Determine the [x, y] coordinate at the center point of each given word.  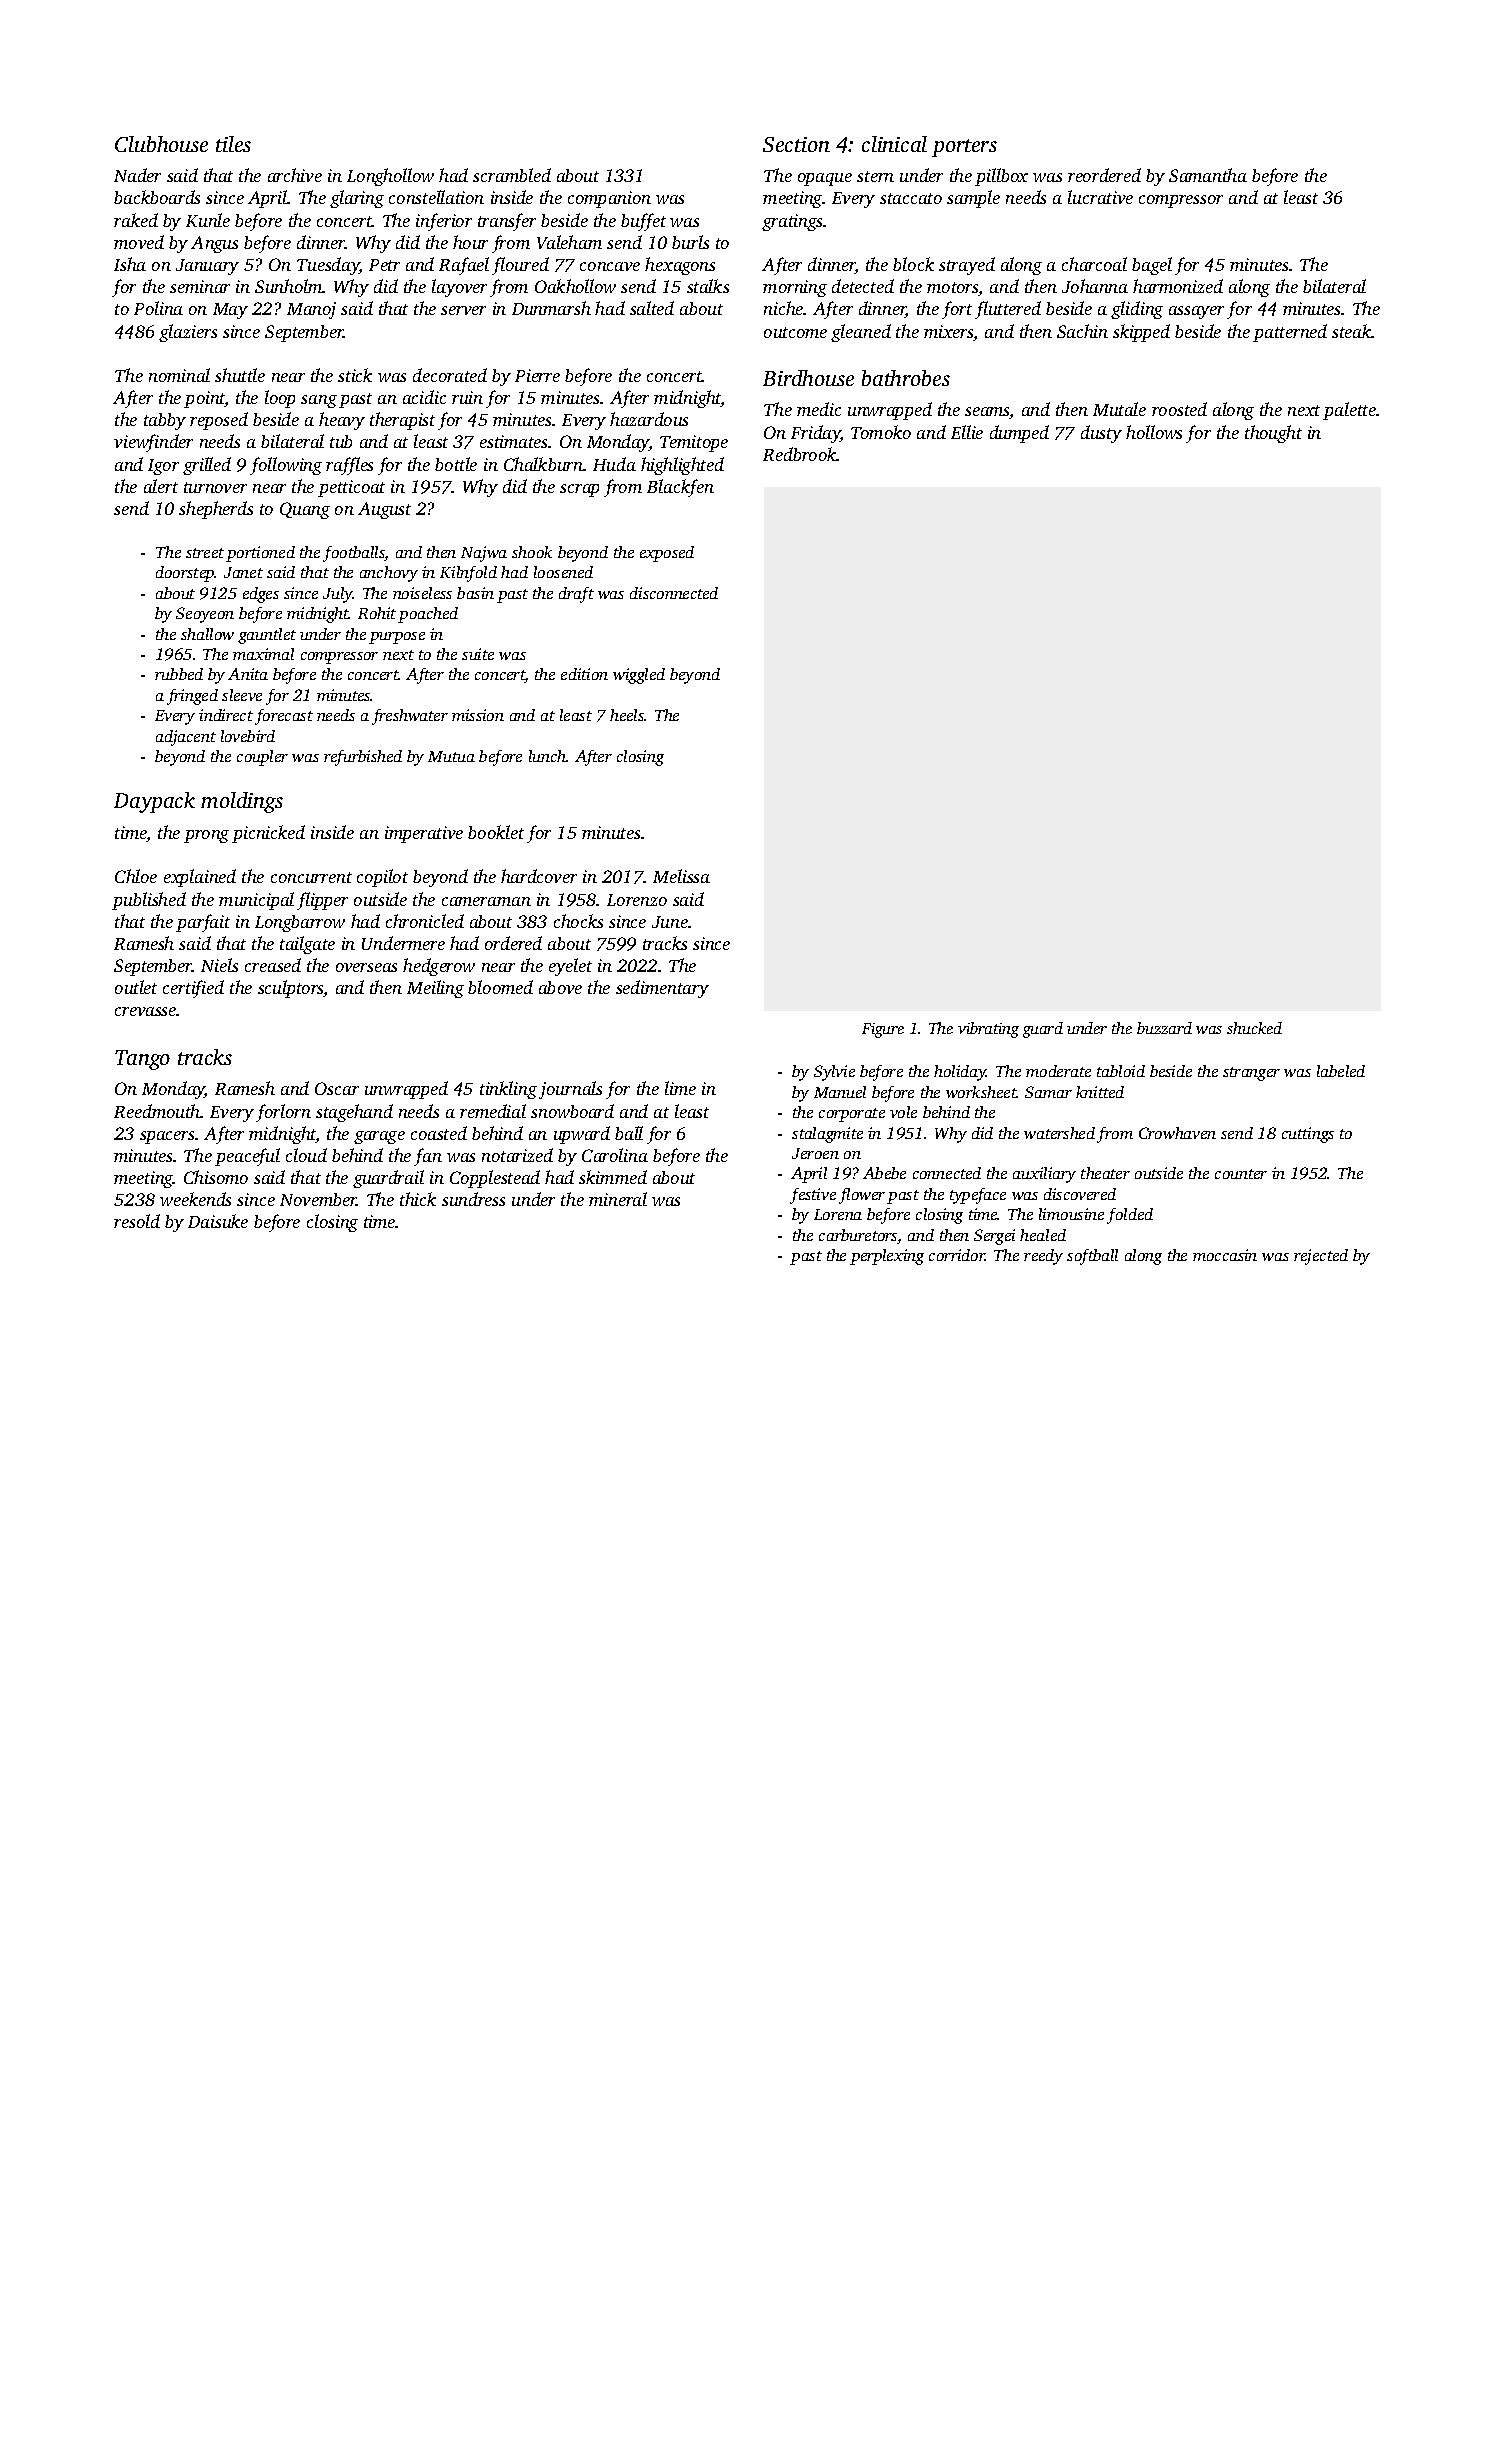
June [670, 922]
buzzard [1164, 1028]
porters [964, 148]
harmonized [1178, 286]
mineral [618, 1199]
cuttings [1308, 1135]
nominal [179, 375]
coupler [262, 758]
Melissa [681, 876]
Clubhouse [161, 144]
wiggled [639, 676]
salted [652, 308]
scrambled [512, 175]
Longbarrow [300, 923]
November [318, 1199]
